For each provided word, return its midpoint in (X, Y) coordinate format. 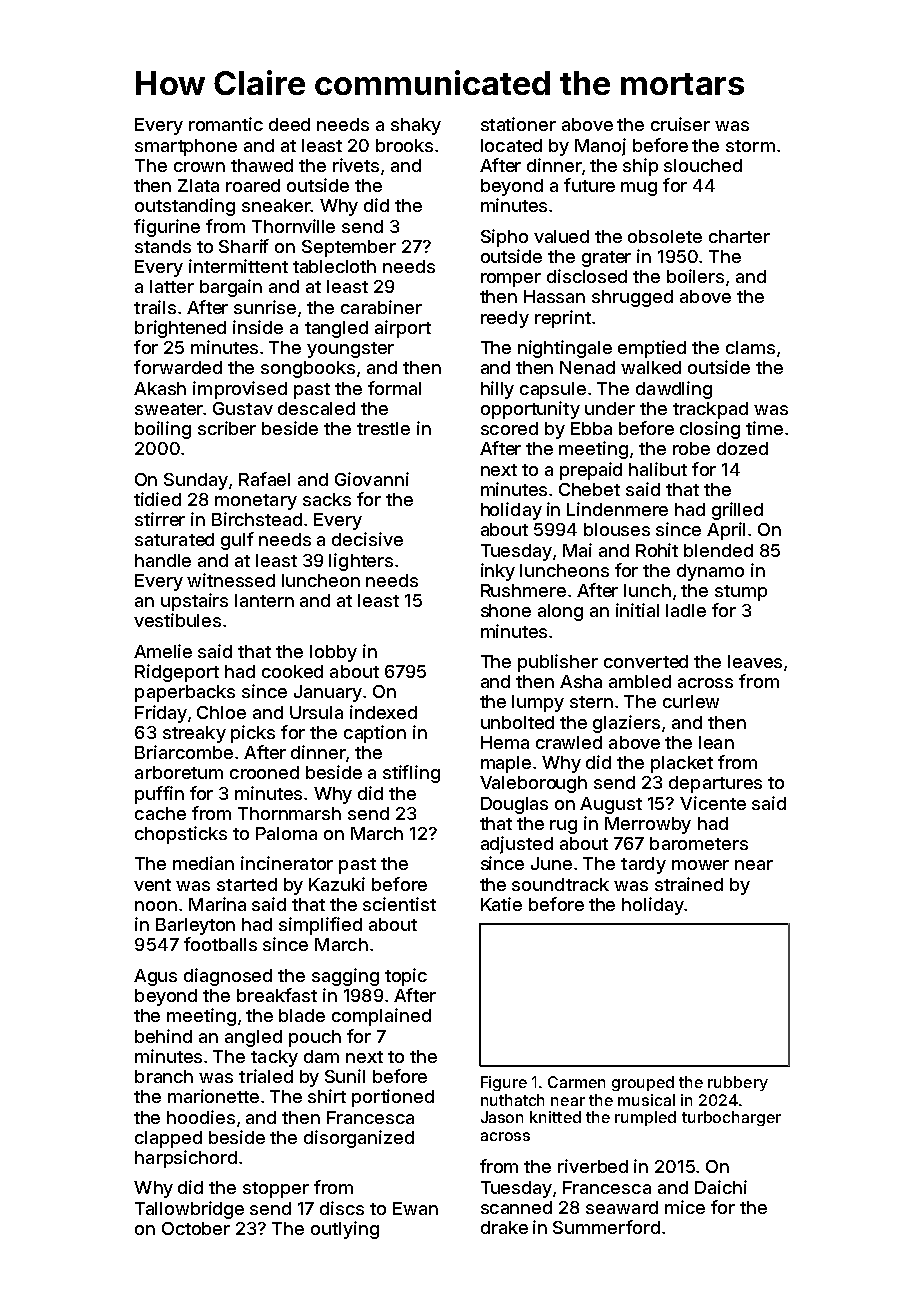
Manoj (600, 147)
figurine (167, 228)
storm (750, 146)
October (196, 1228)
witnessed (231, 580)
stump (741, 593)
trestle (383, 428)
